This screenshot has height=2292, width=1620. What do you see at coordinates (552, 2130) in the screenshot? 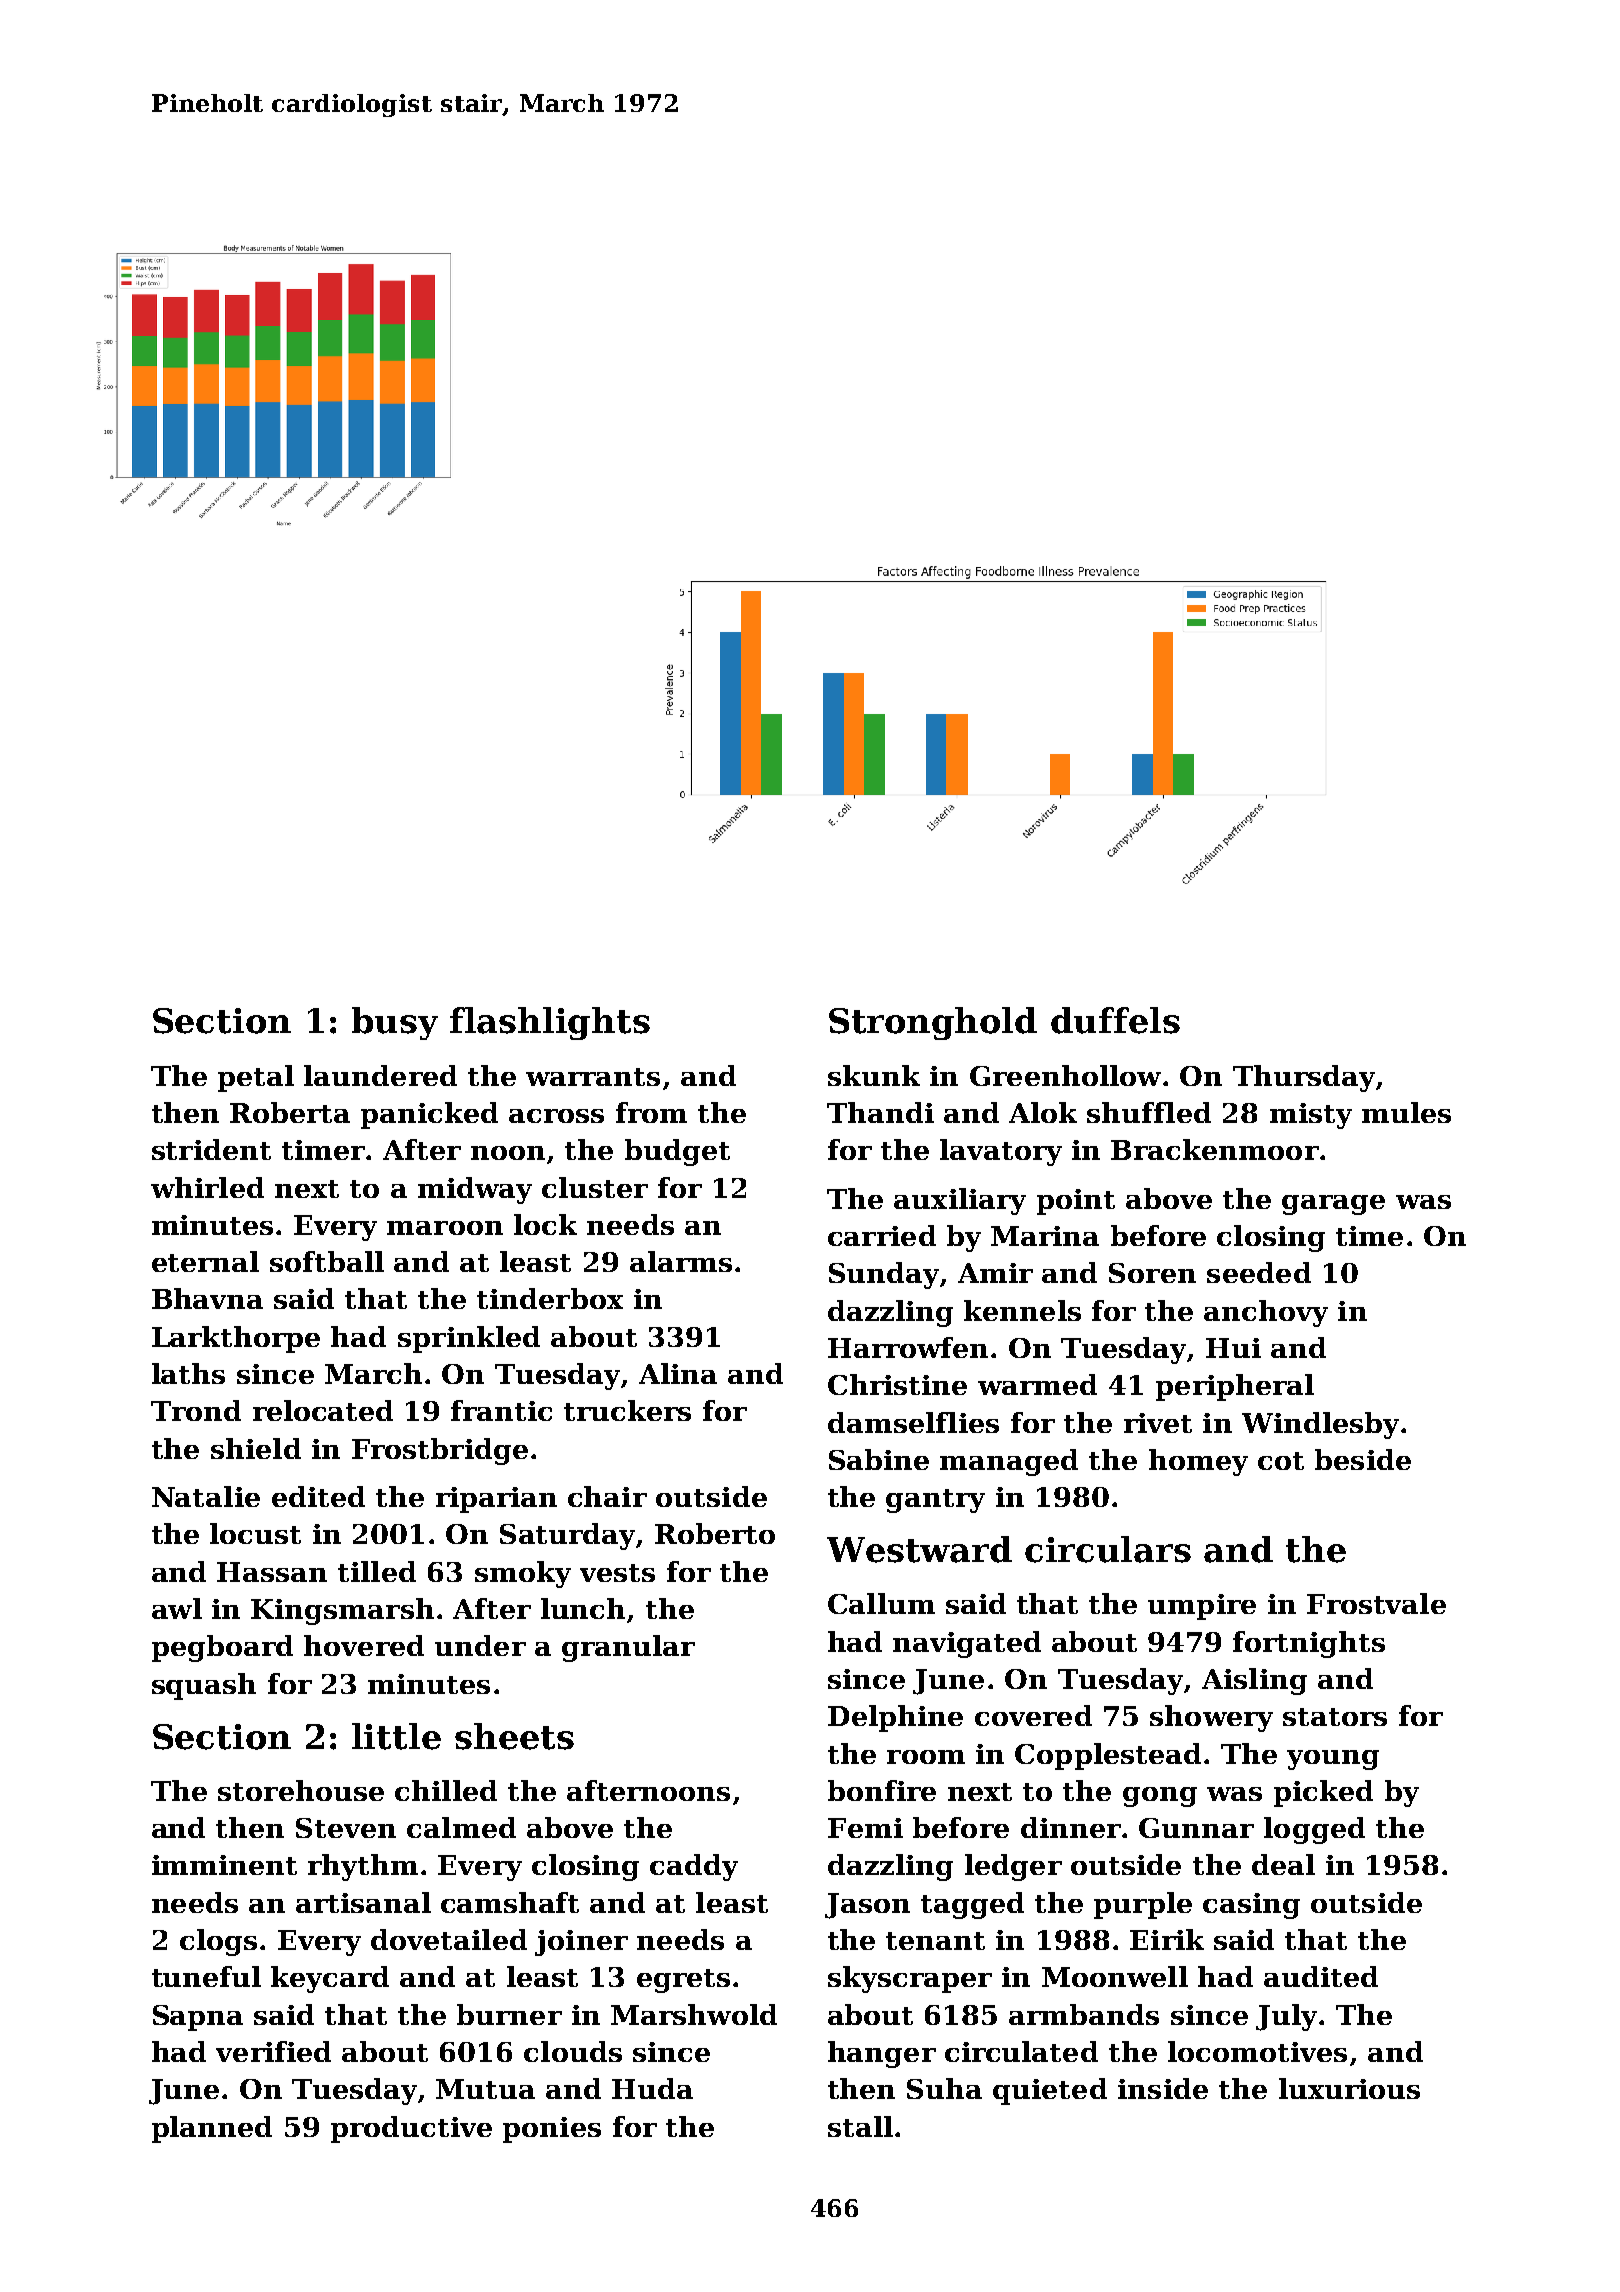
I see `ponies` at bounding box center [552, 2130].
